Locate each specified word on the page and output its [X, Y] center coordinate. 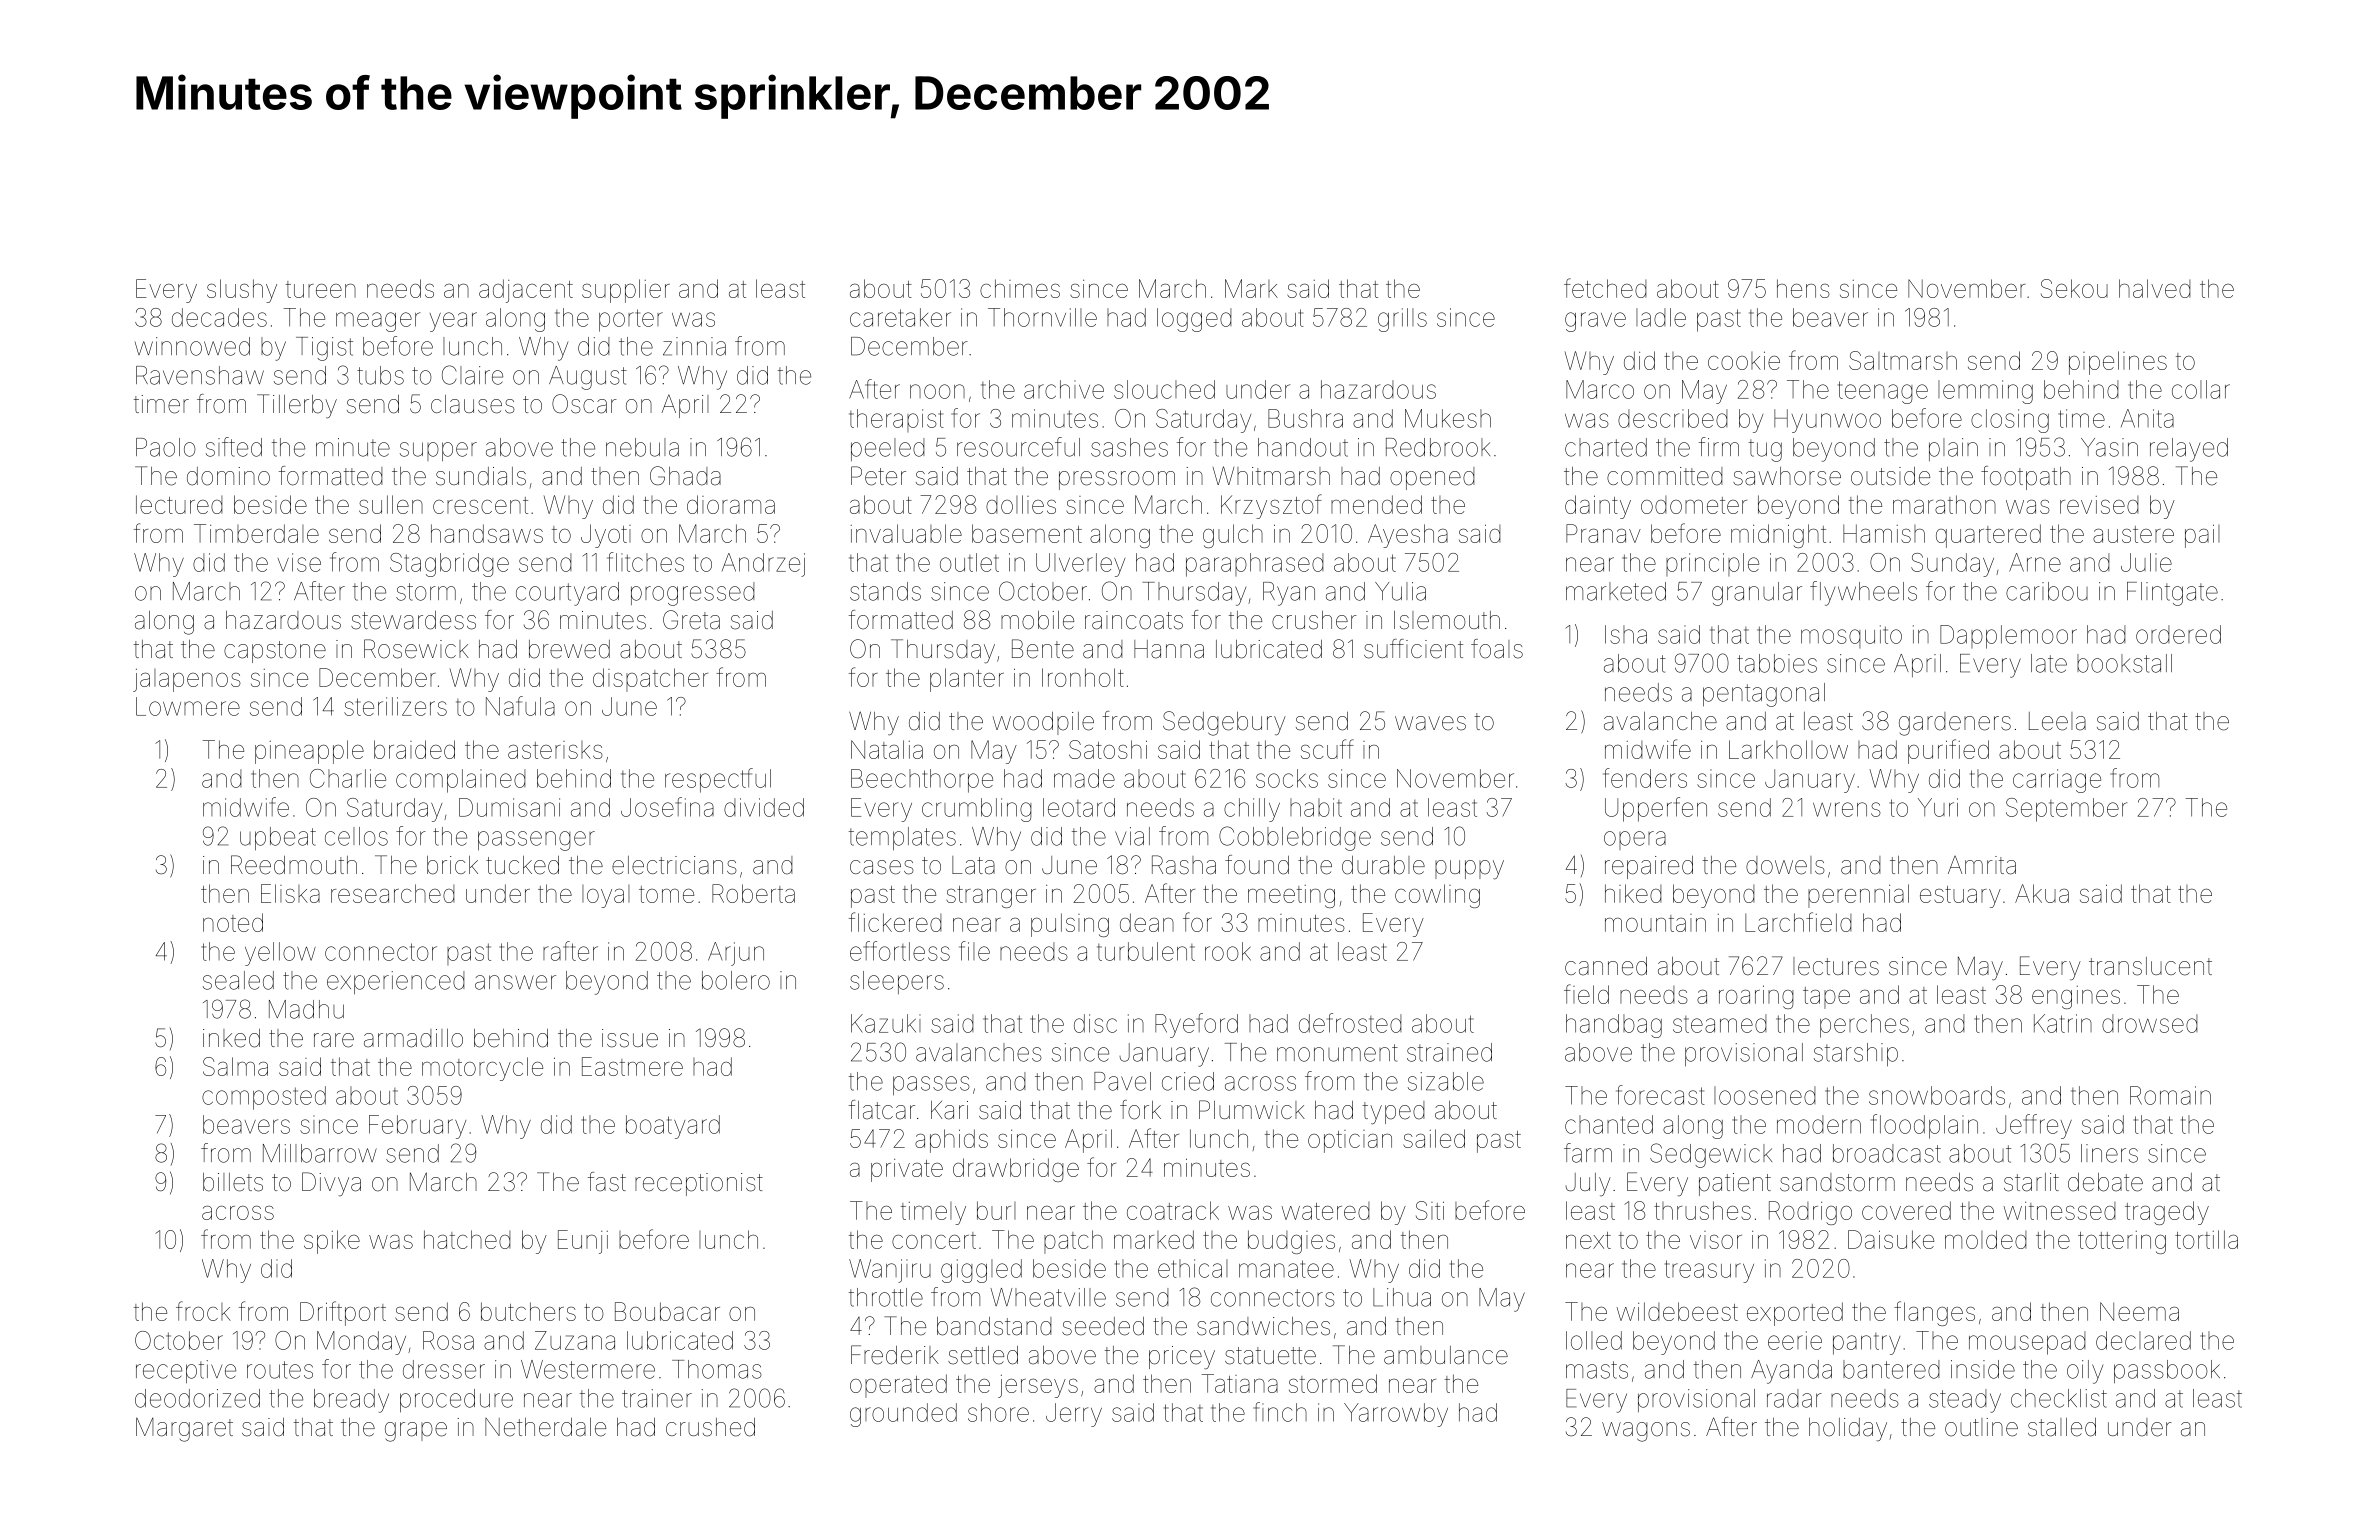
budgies [1291, 1242]
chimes [1020, 288]
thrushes [1702, 1210]
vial [1132, 836]
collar [2201, 389]
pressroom [1117, 480]
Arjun [736, 954]
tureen [321, 289]
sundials [481, 476]
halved [2155, 288]
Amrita [1982, 865]
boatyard [673, 1127]
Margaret [184, 1429]
